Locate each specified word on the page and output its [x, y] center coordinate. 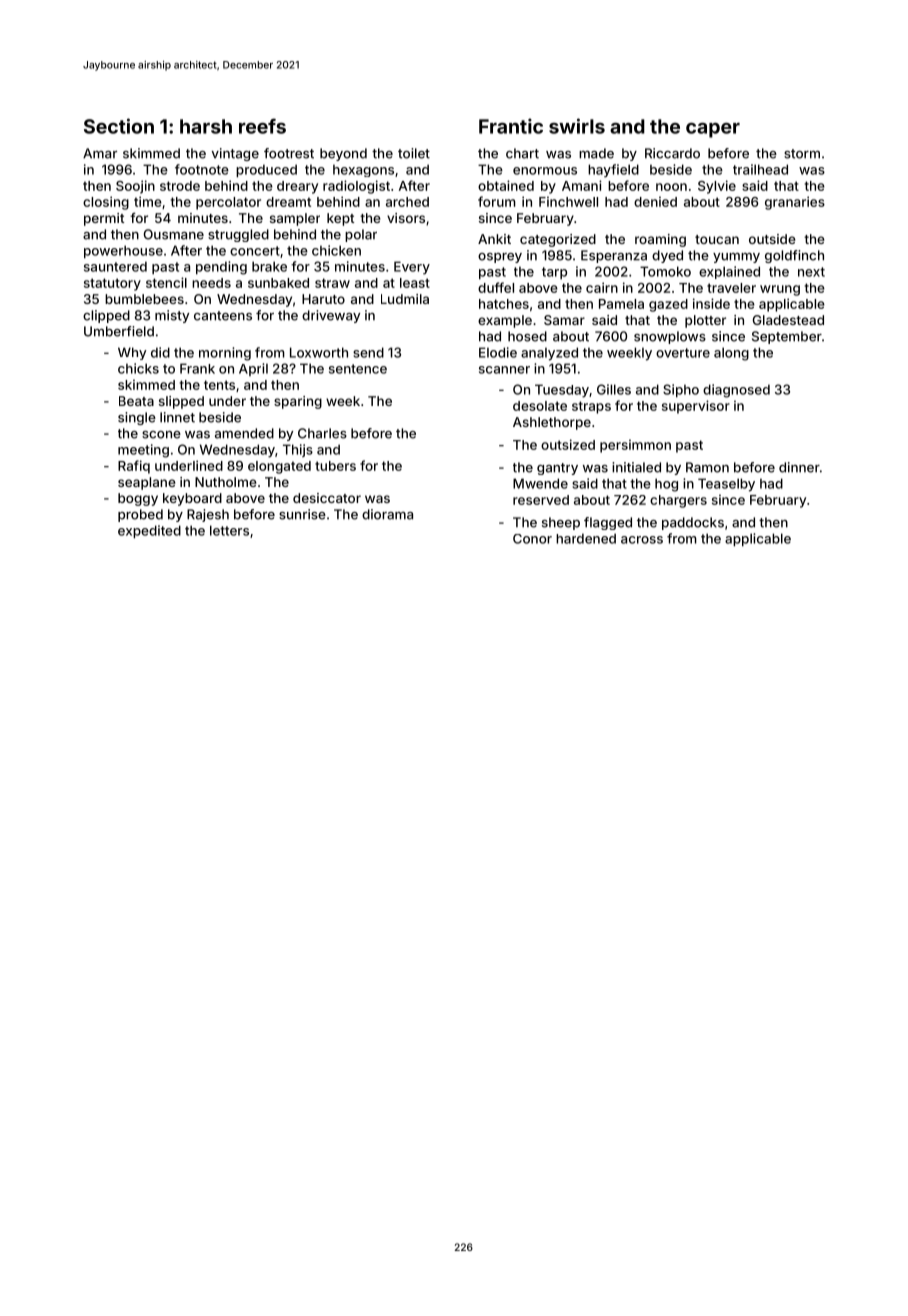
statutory [112, 284]
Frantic [511, 126]
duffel [496, 287]
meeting [143, 451]
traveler [731, 288]
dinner [799, 467]
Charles [322, 433]
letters [229, 530]
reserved [541, 500]
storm [802, 154]
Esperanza [614, 256]
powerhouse [123, 252]
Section [119, 126]
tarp [554, 273]
